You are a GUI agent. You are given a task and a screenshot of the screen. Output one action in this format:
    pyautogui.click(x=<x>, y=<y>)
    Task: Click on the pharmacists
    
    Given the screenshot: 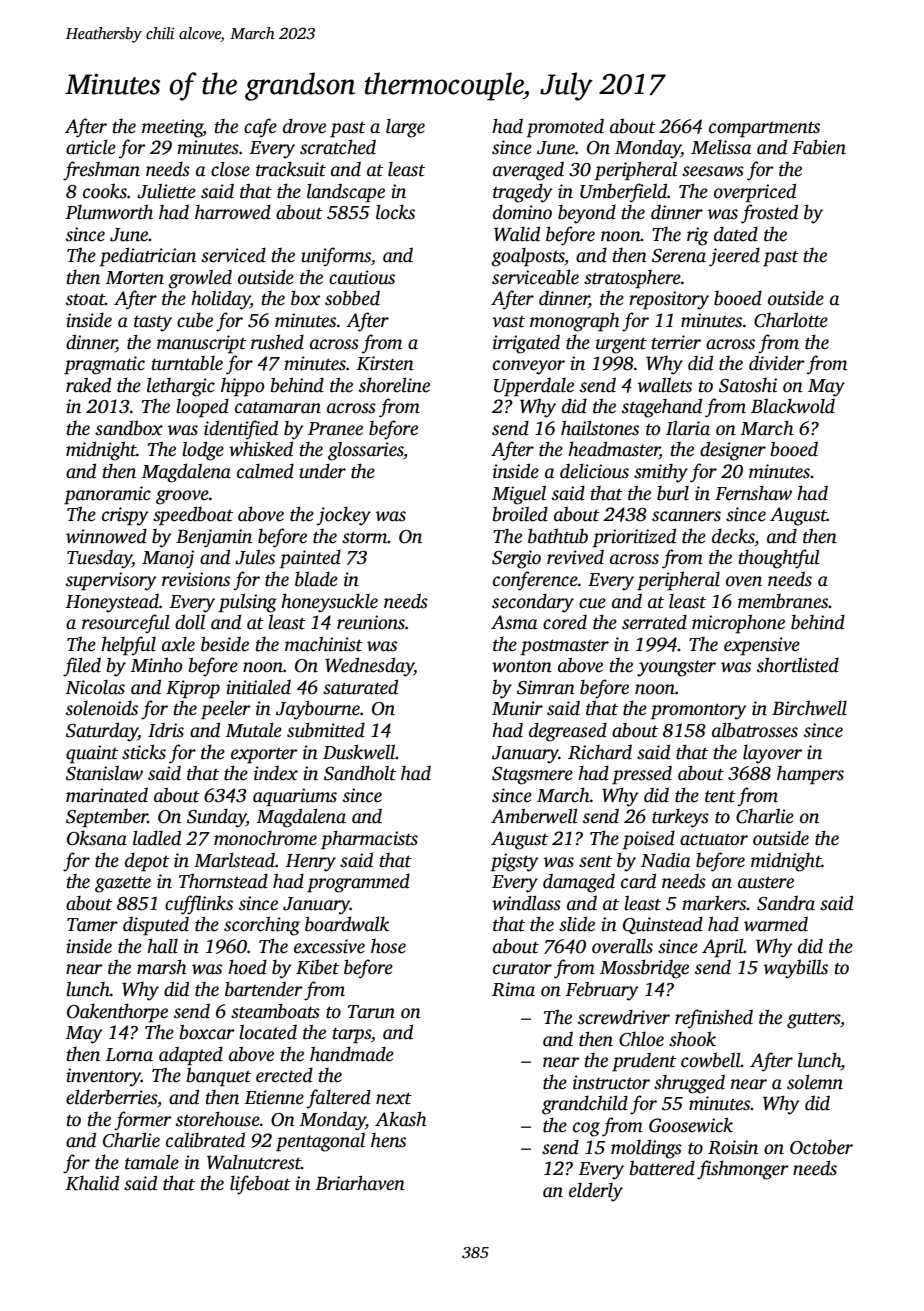 What is the action you would take?
    pyautogui.click(x=369, y=840)
